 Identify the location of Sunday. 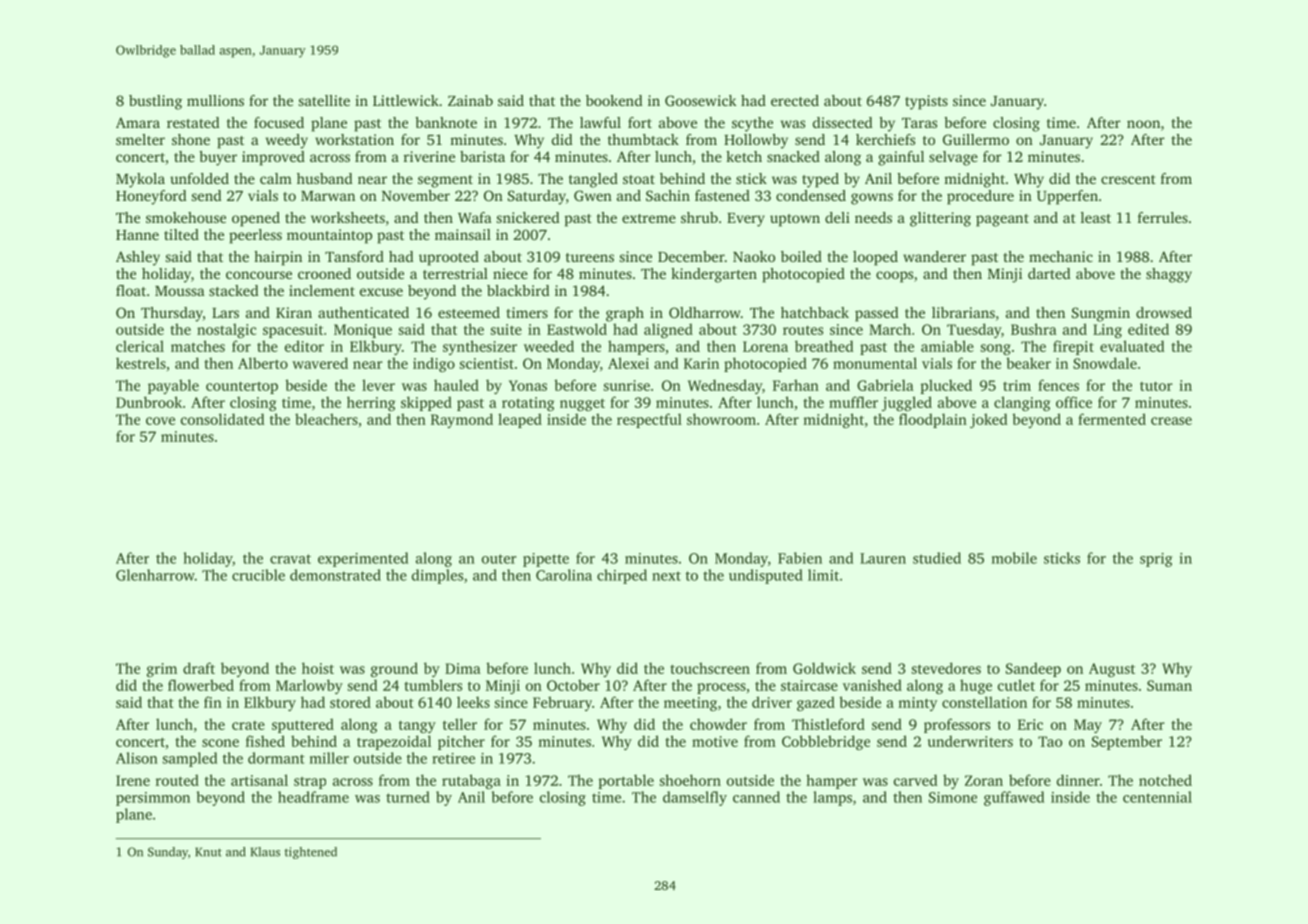
(168, 853).
